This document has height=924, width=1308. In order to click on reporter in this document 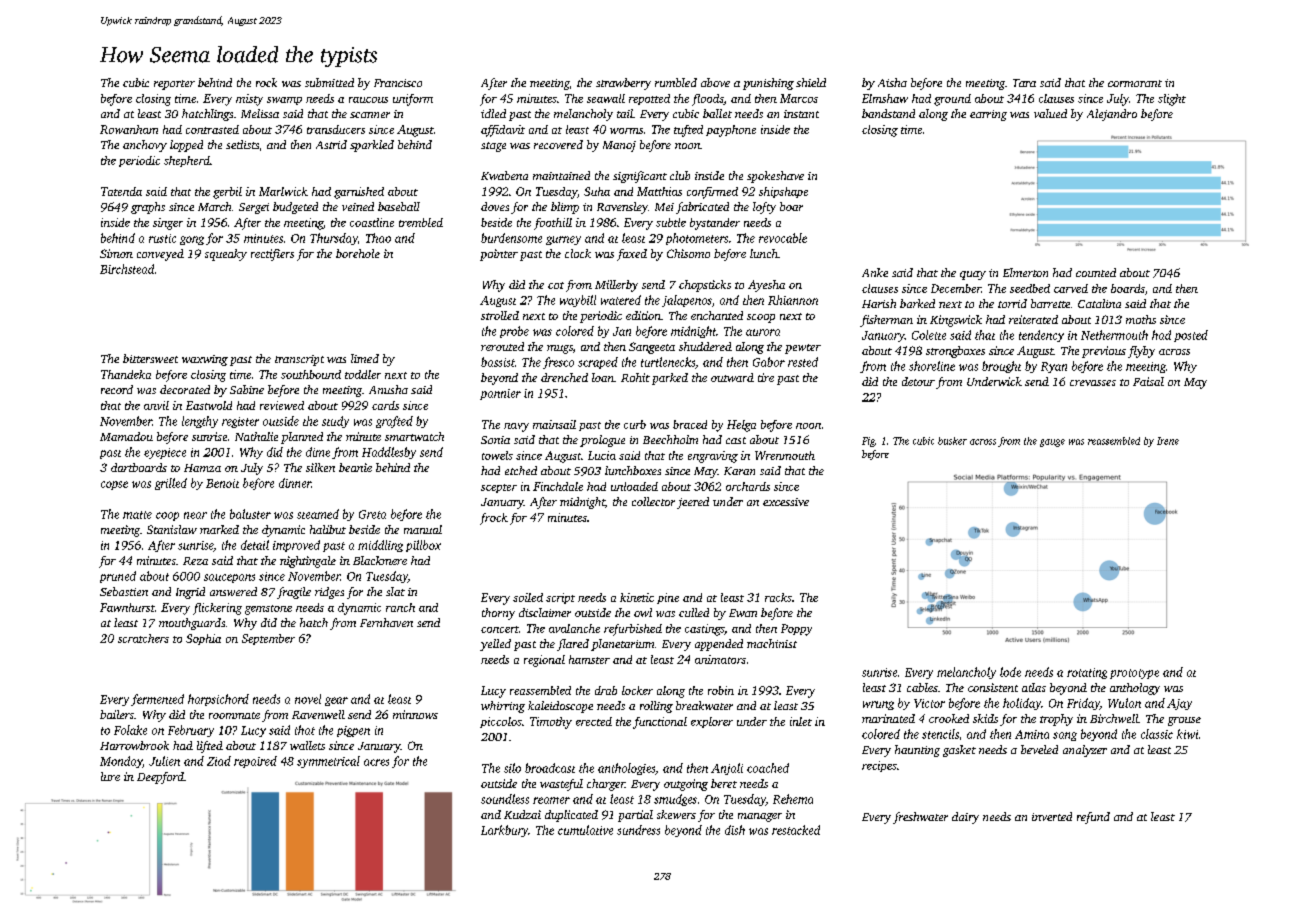, I will do `click(174, 85)`.
